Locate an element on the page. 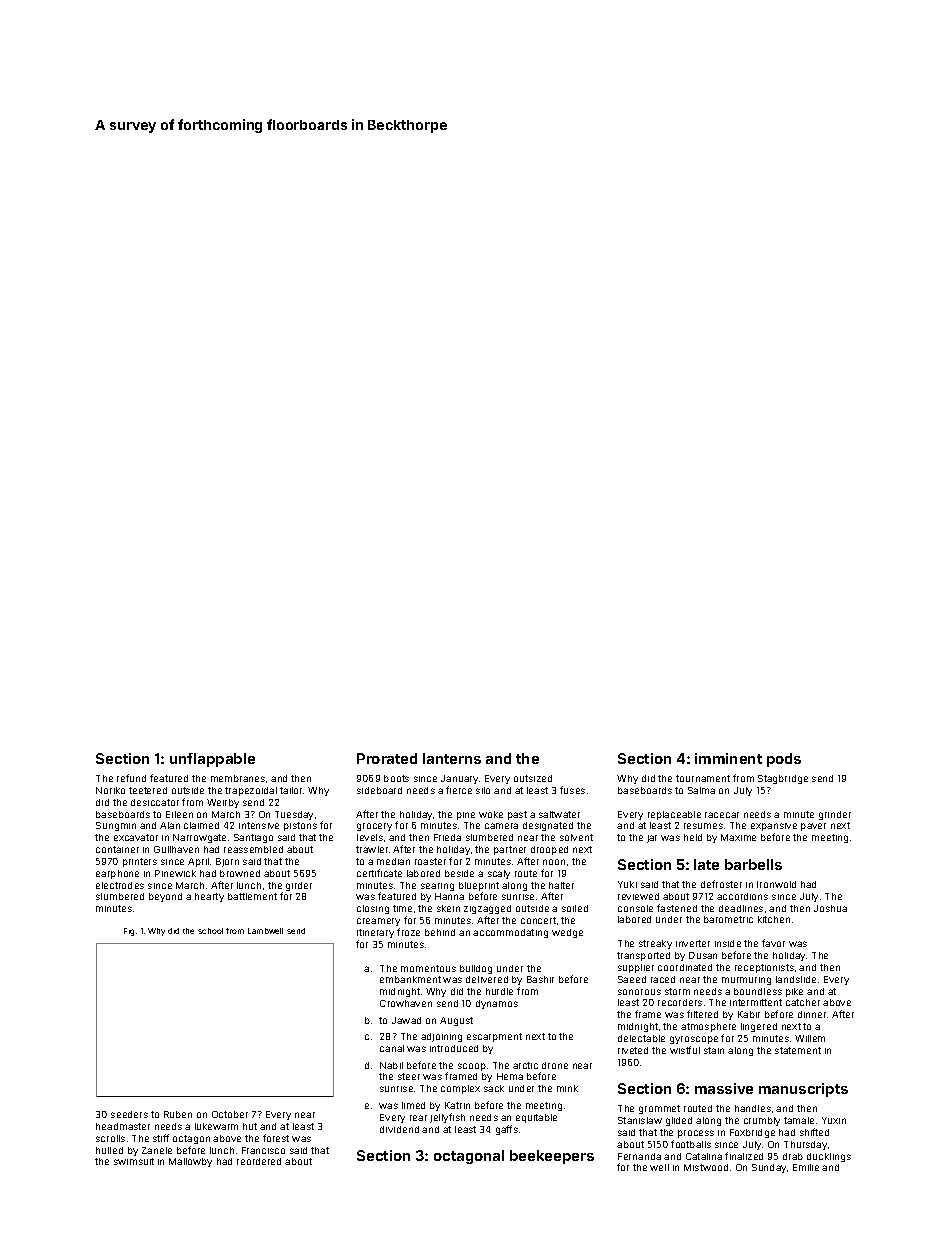 The width and height of the document is (952, 1233). halter is located at coordinates (561, 885).
